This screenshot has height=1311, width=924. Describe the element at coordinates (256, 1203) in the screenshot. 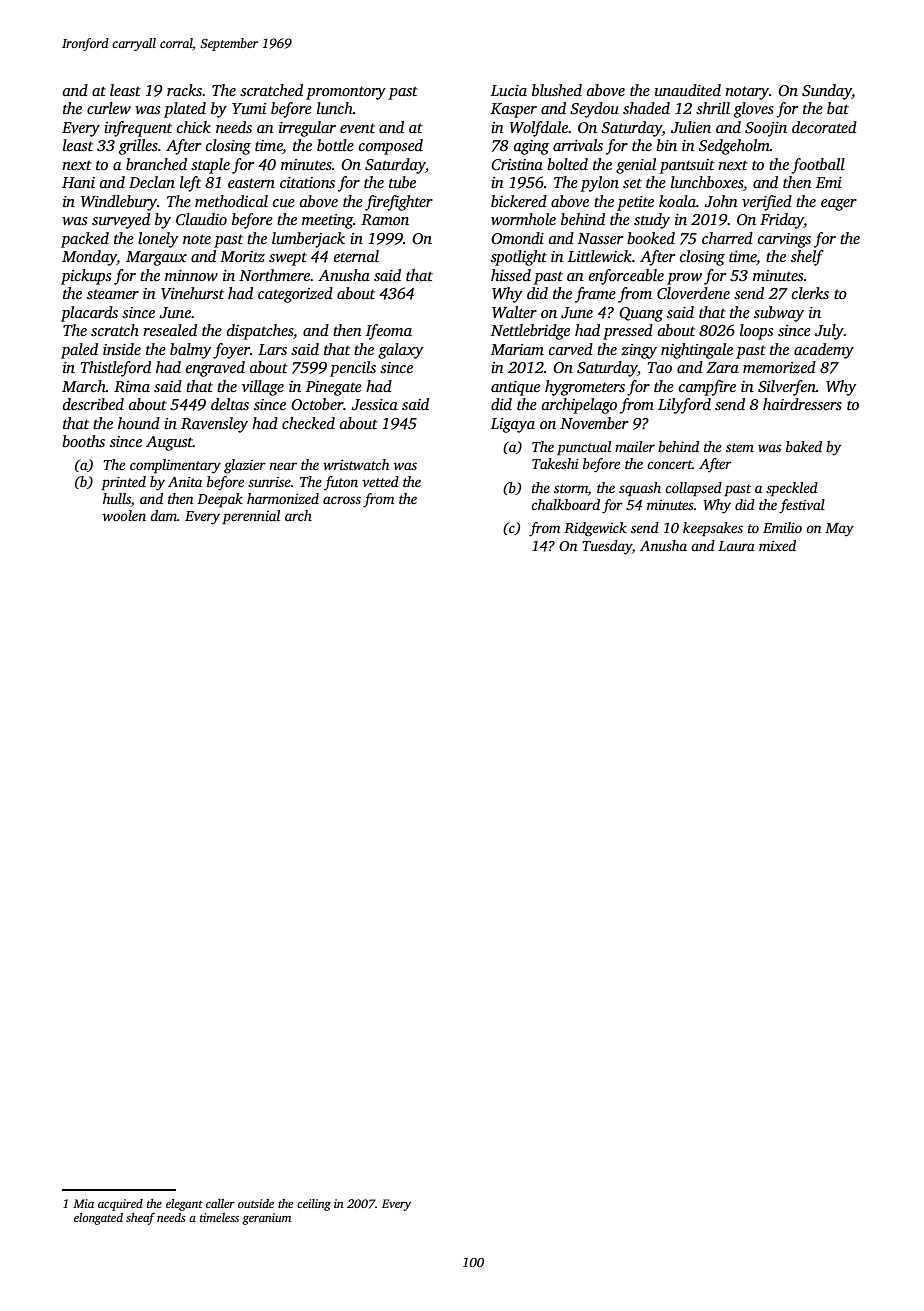

I see `outside` at that location.
